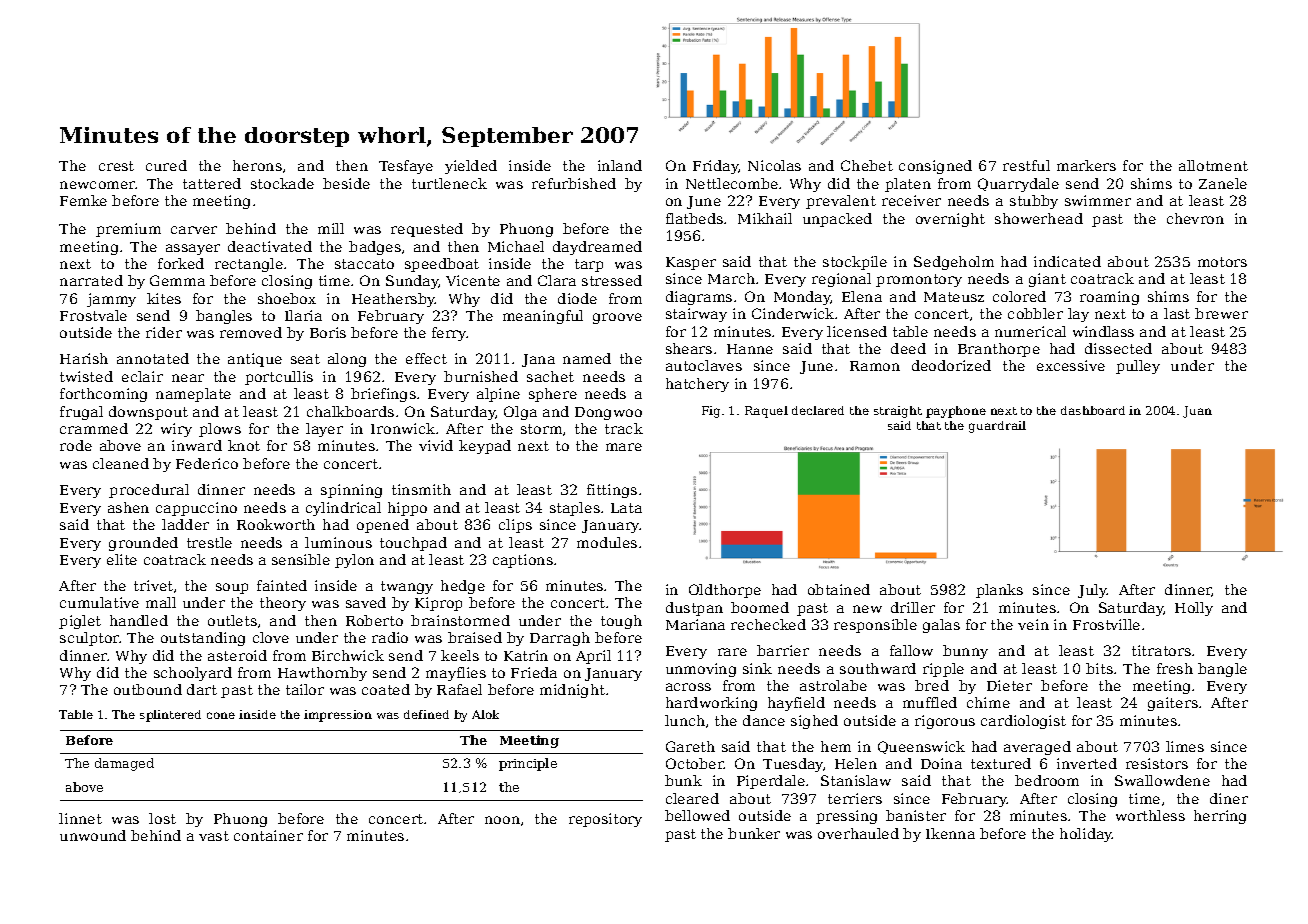 The image size is (1308, 924). What do you see at coordinates (338, 716) in the document?
I see `impression` at bounding box center [338, 716].
